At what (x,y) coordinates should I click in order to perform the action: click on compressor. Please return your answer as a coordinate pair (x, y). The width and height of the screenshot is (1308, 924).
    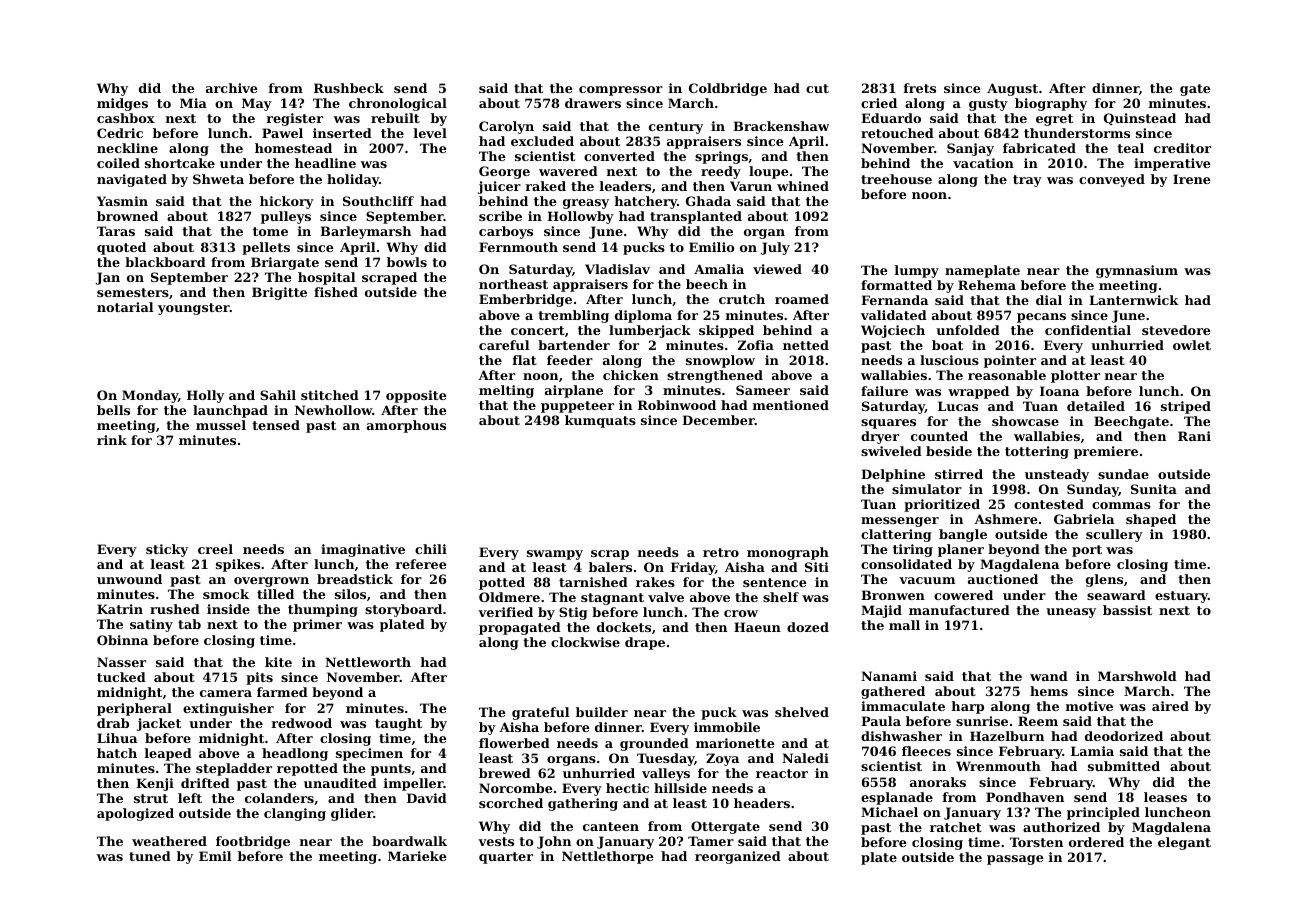
    Looking at the image, I should click on (621, 91).
